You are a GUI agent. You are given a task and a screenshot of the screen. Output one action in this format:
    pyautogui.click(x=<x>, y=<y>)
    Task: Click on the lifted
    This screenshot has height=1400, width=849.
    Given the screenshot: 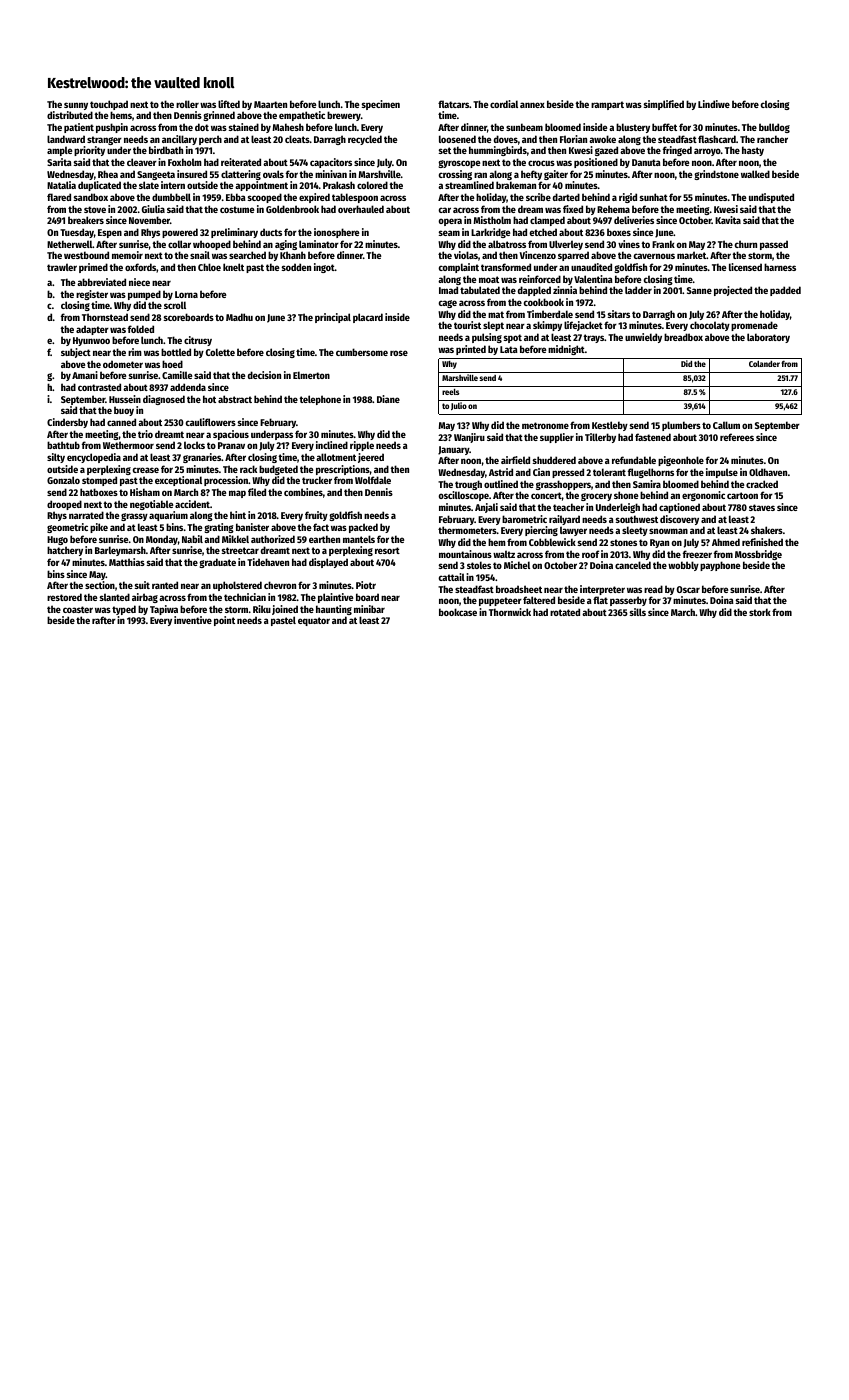 What is the action you would take?
    pyautogui.click(x=229, y=104)
